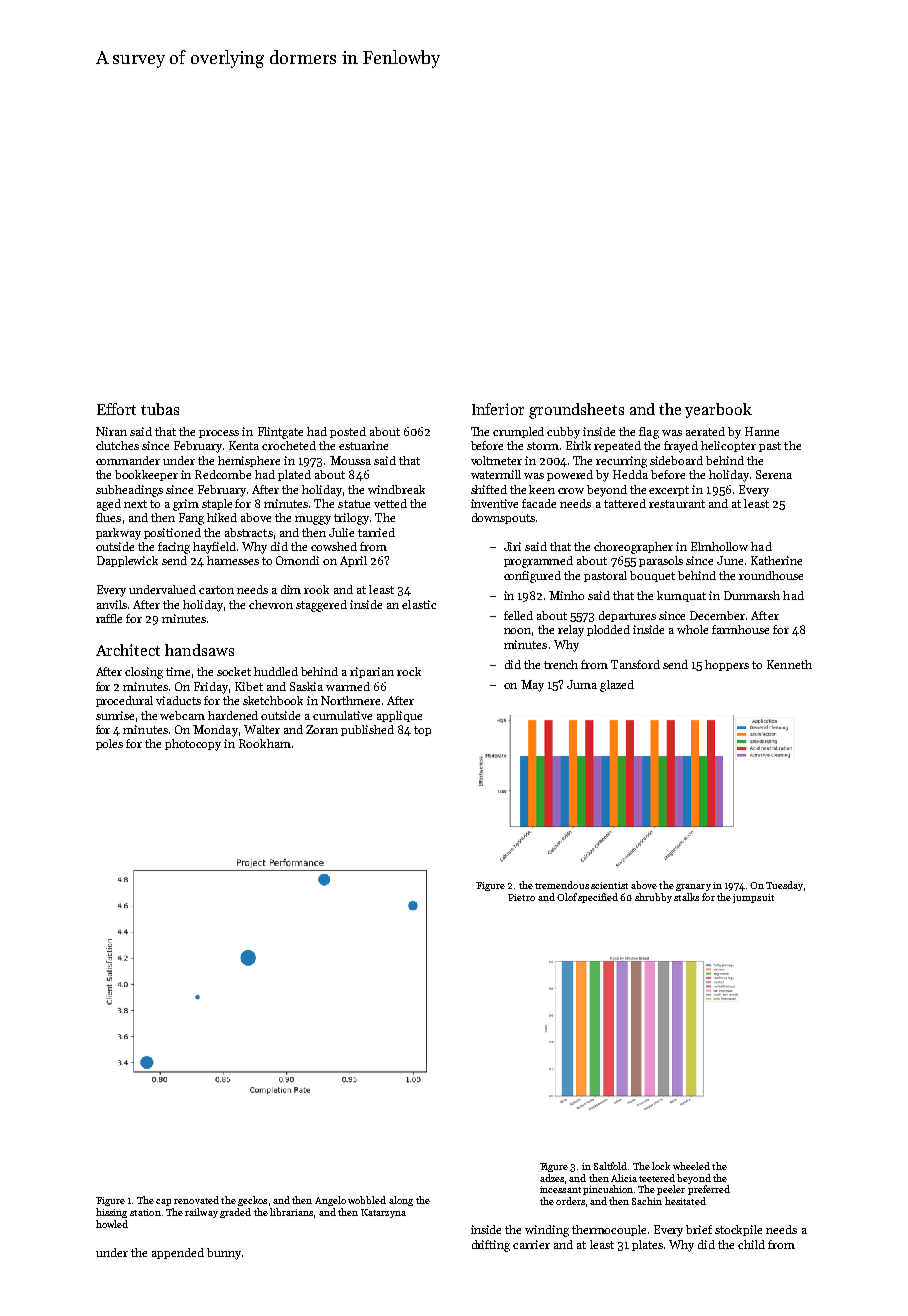  Describe the element at coordinates (348, 432) in the page. I see `posted` at that location.
